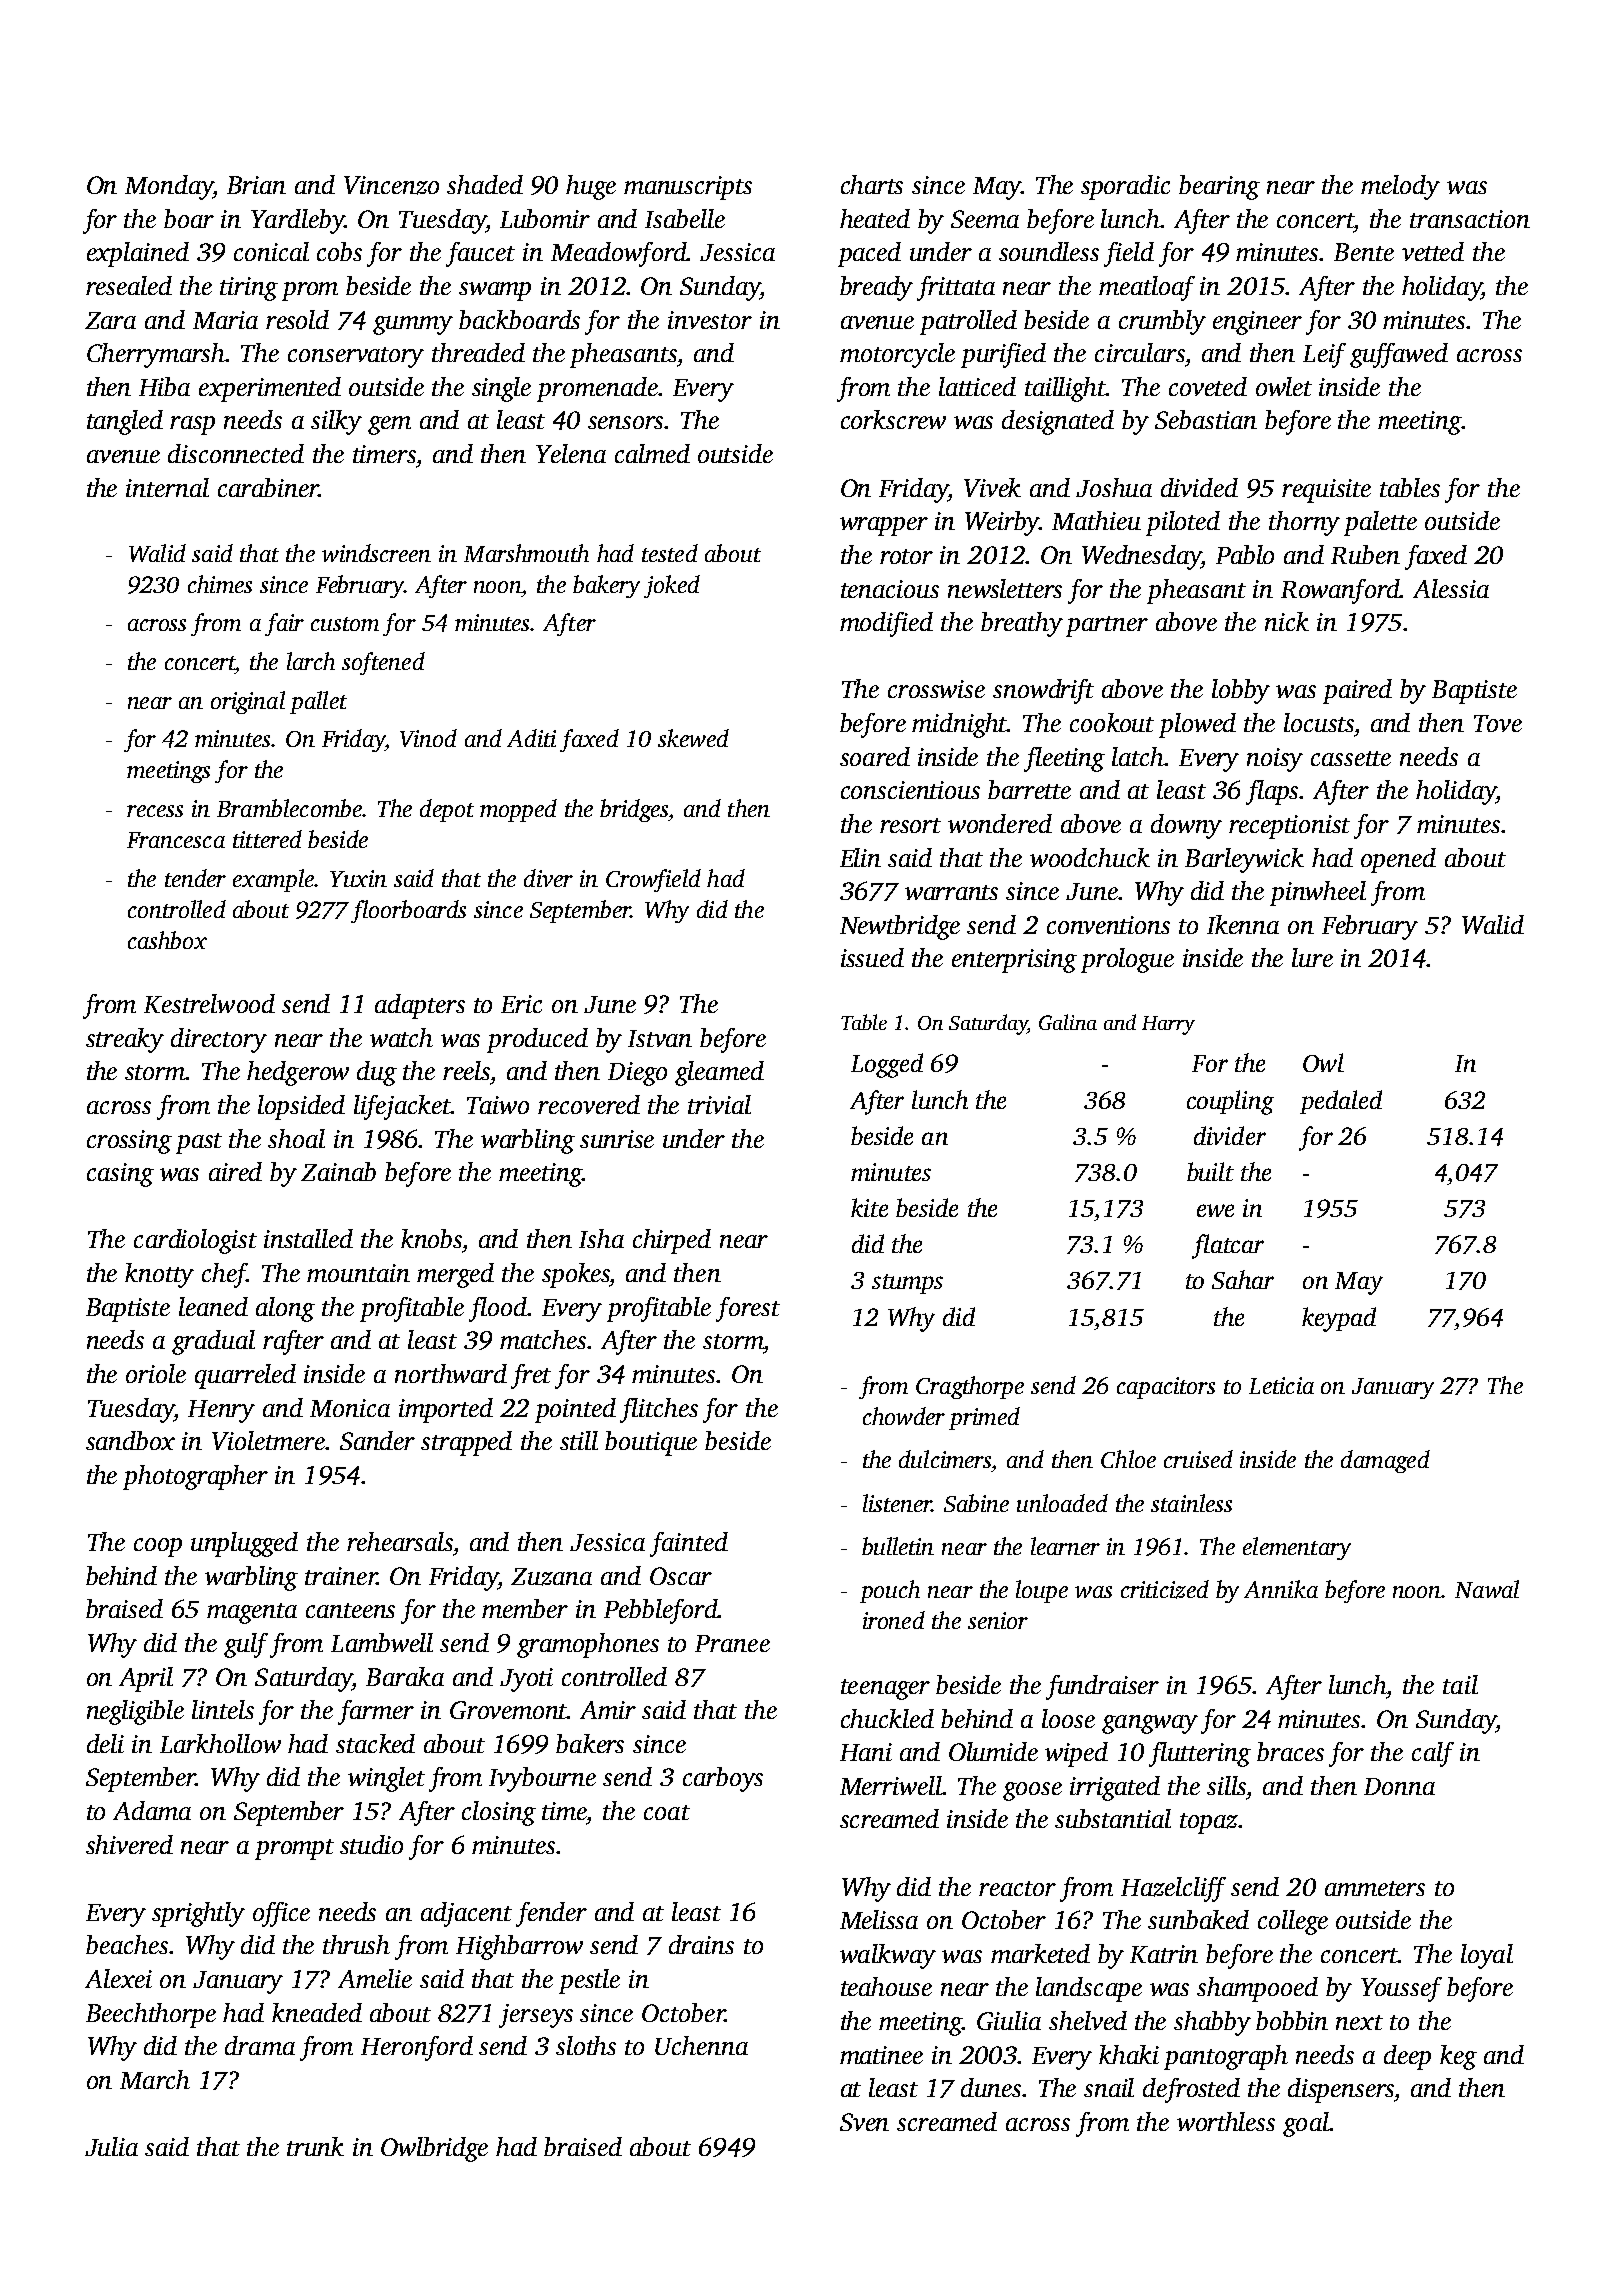 The width and height of the screenshot is (1620, 2292). I want to click on charts, so click(872, 184).
